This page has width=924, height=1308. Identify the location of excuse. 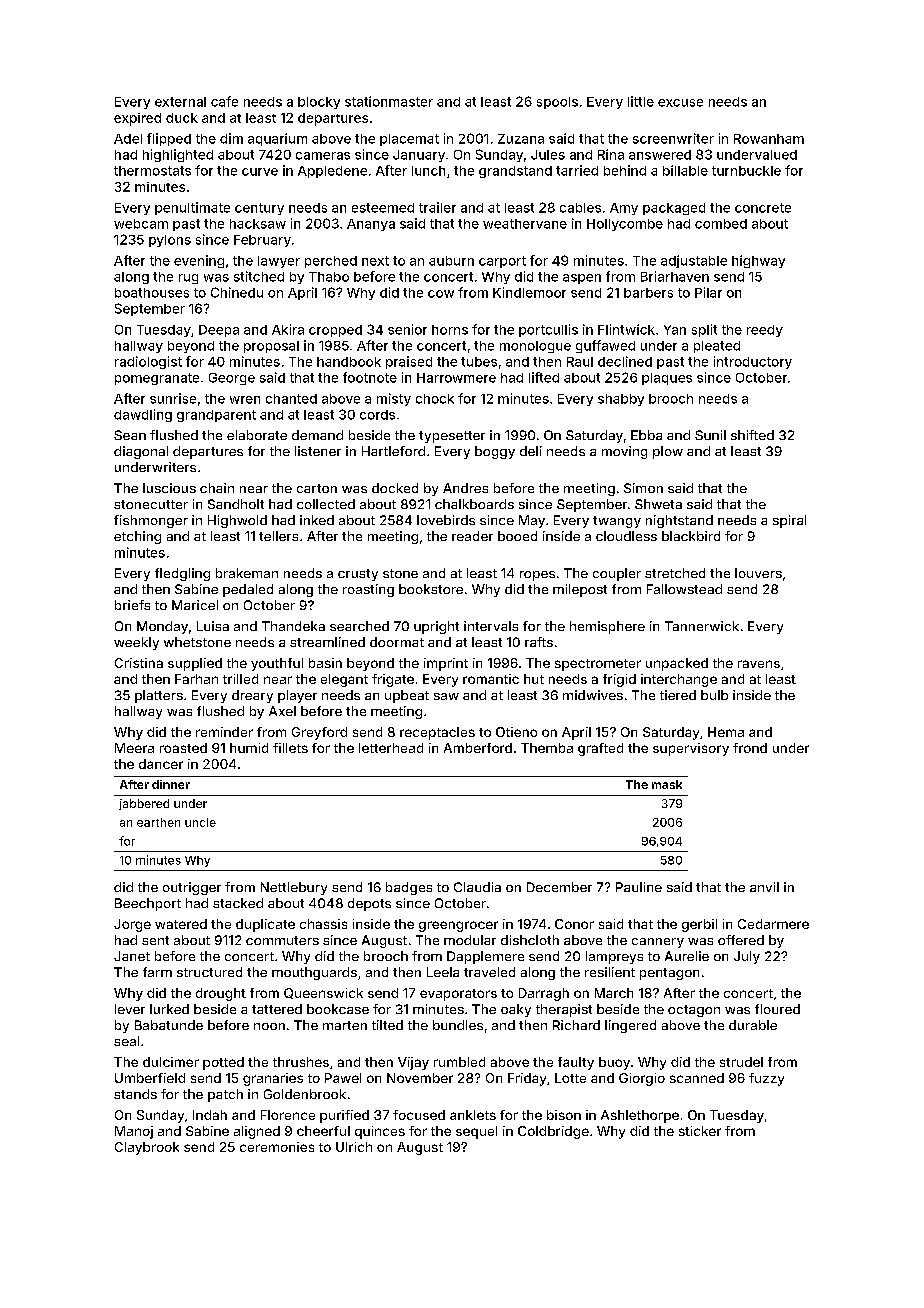
(680, 103).
